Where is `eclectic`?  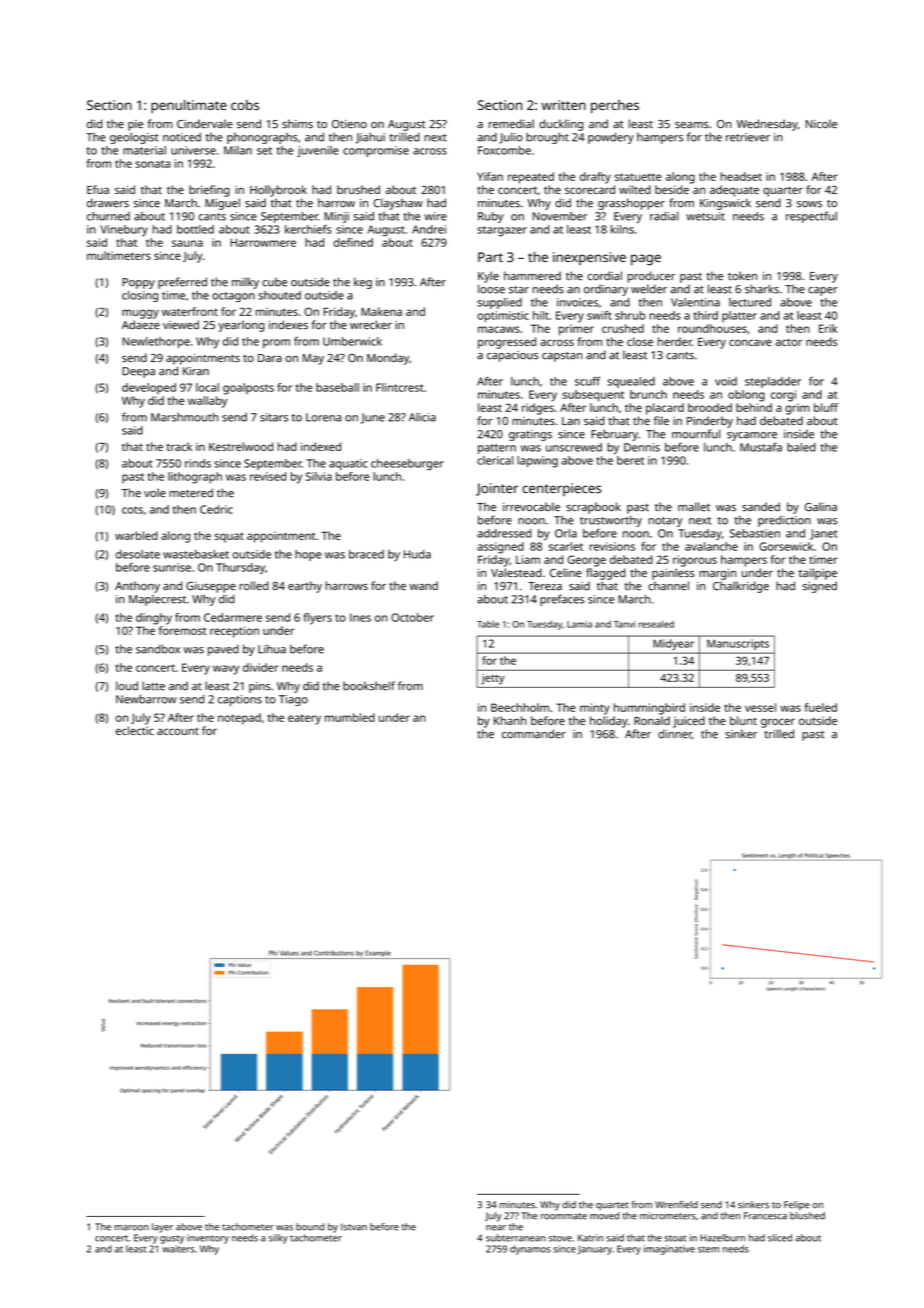 eclectic is located at coordinates (135, 730).
